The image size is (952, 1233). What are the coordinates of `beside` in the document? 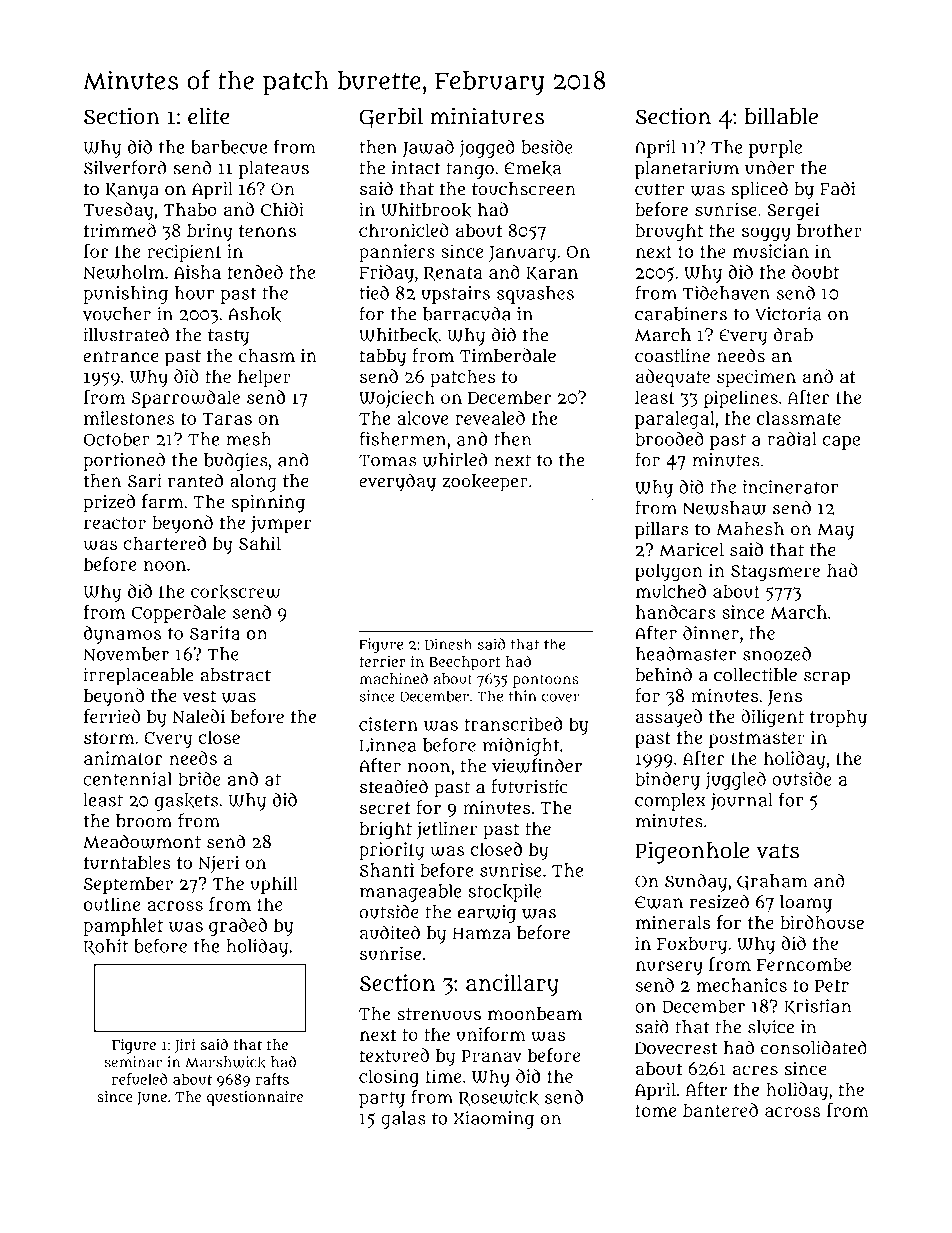 It's located at (547, 147).
